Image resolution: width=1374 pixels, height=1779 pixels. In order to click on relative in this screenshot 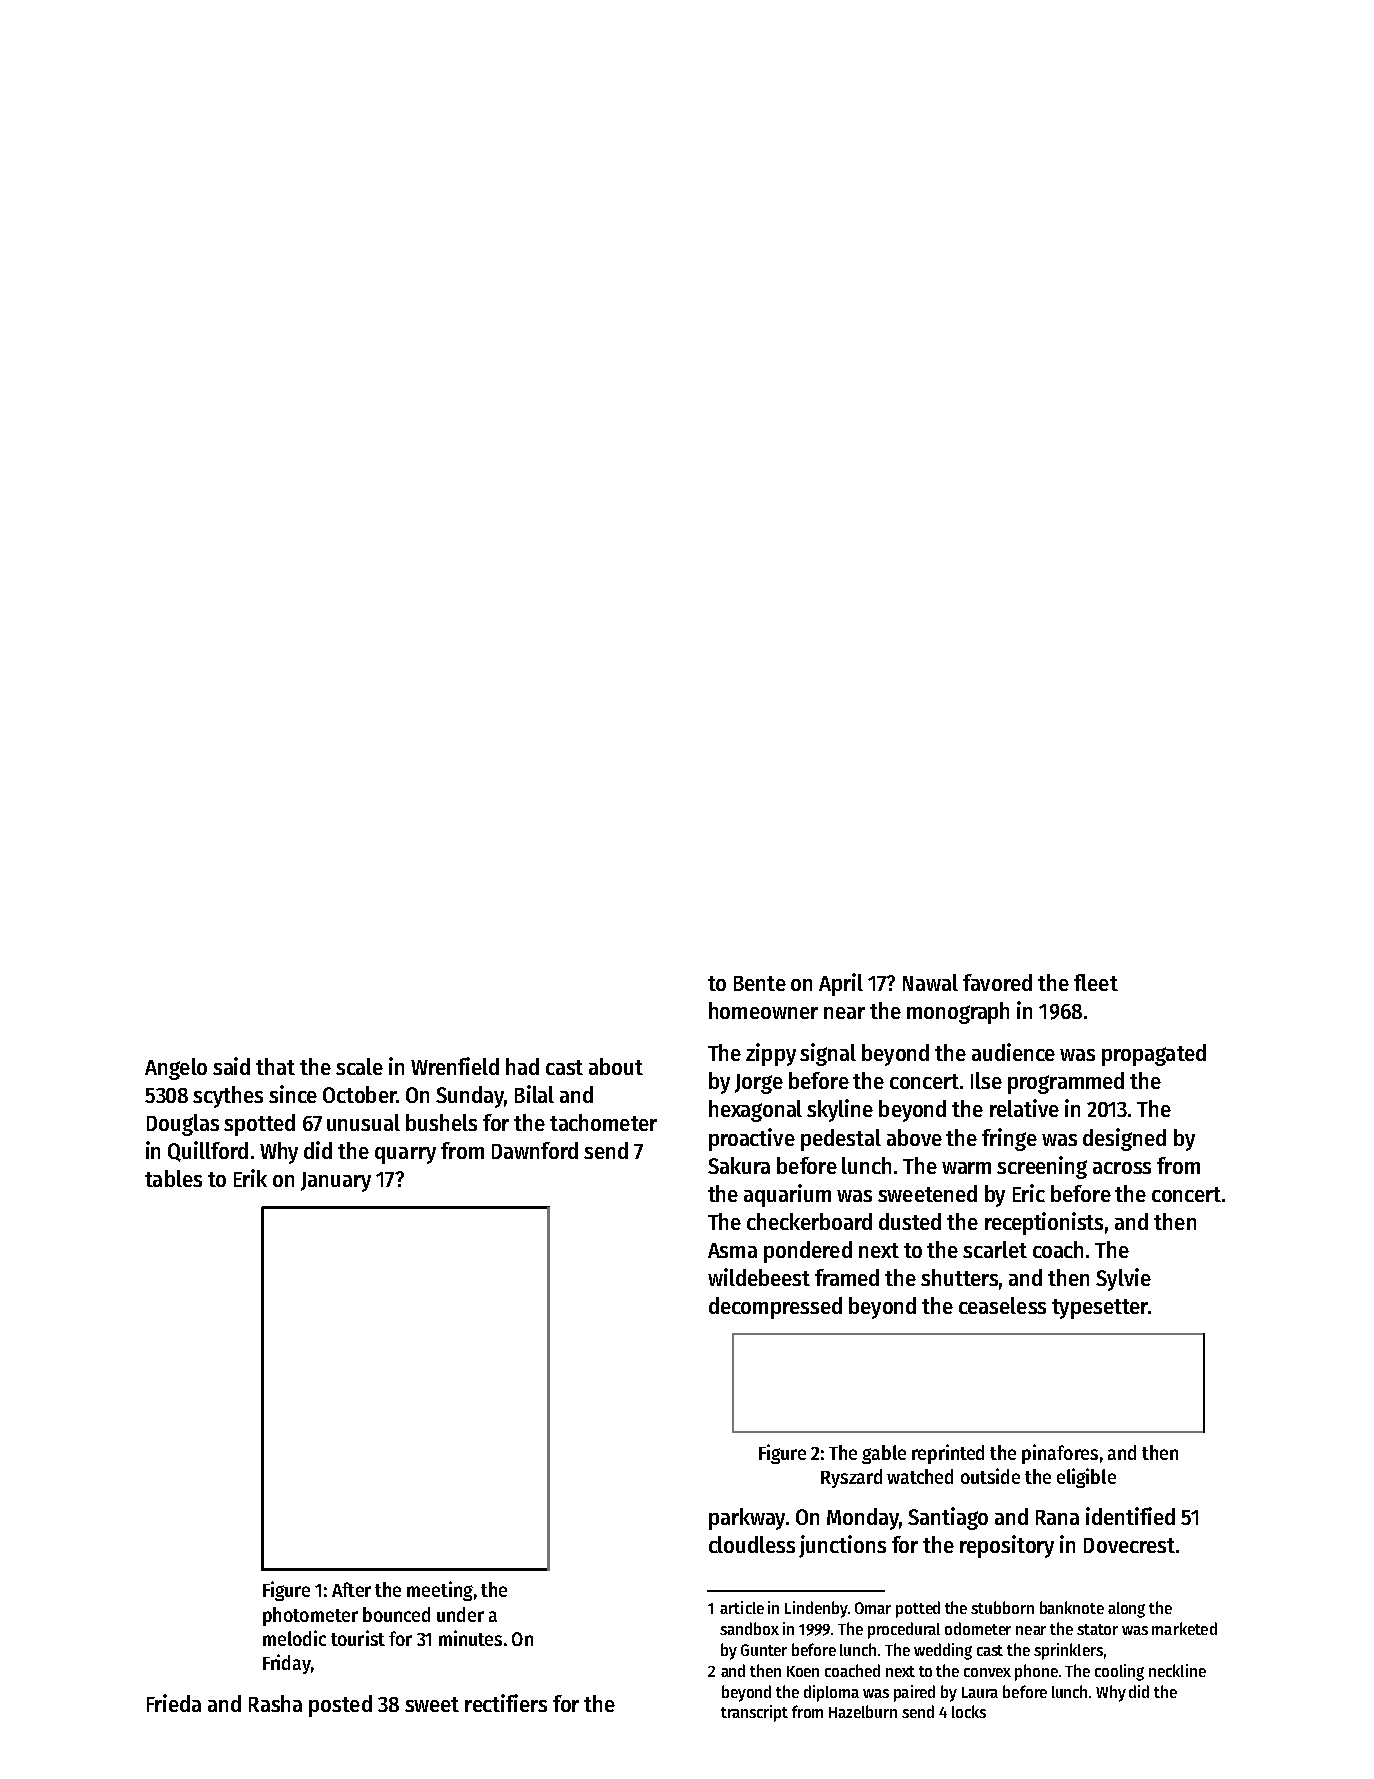, I will do `click(1024, 1108)`.
